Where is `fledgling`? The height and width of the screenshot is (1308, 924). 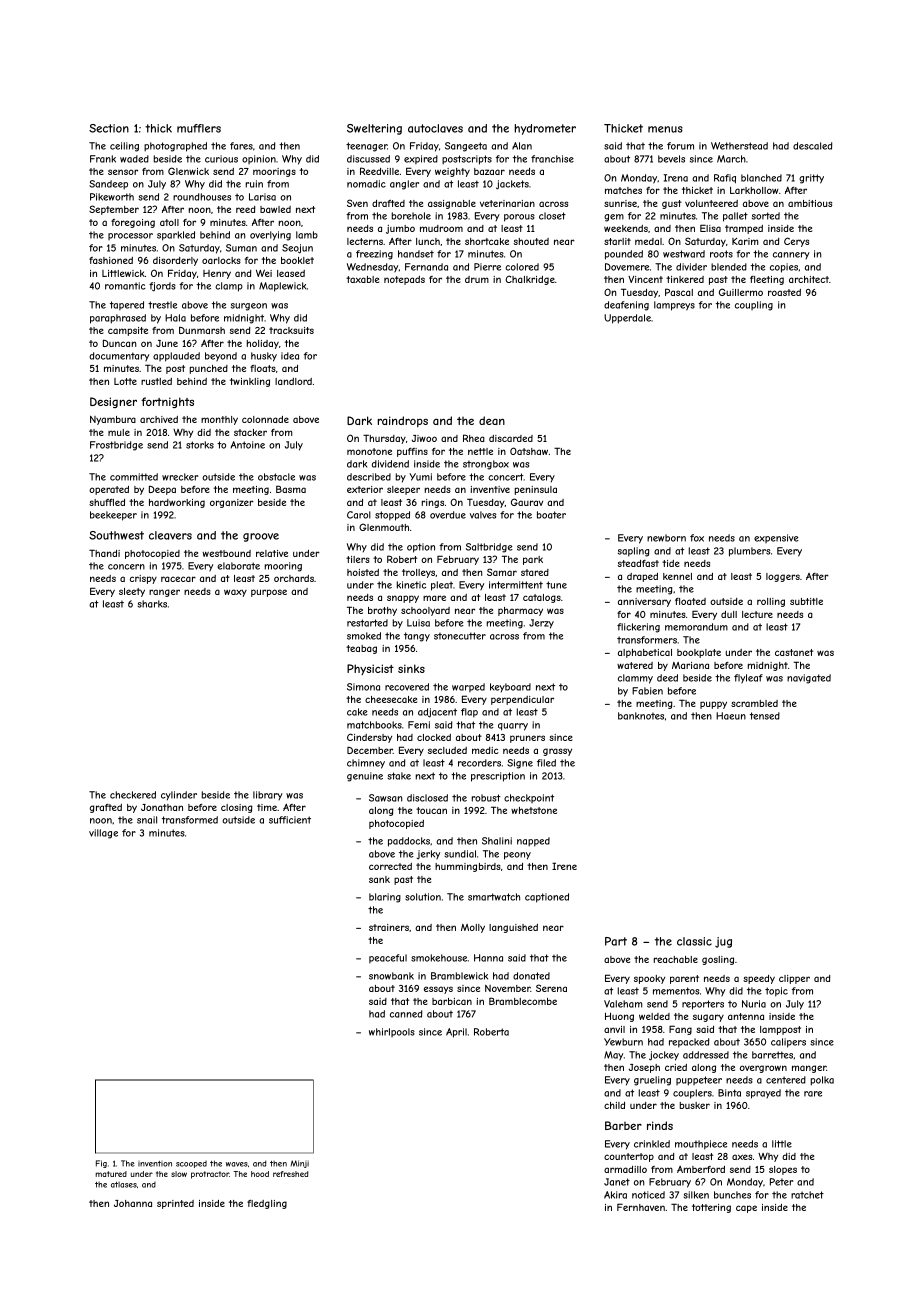
fledgling is located at coordinates (267, 1204).
